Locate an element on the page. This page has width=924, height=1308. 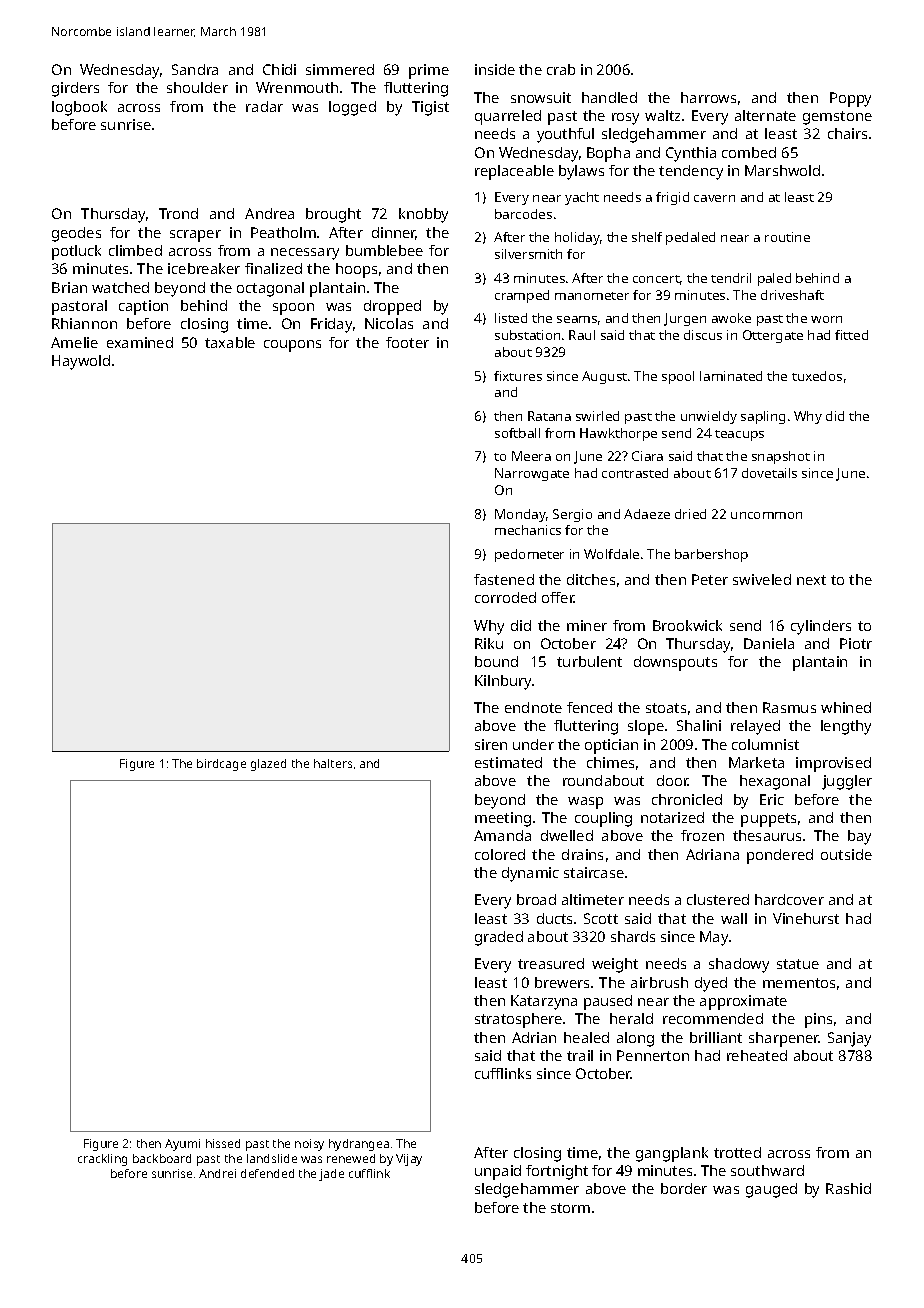
examined is located at coordinates (140, 342).
